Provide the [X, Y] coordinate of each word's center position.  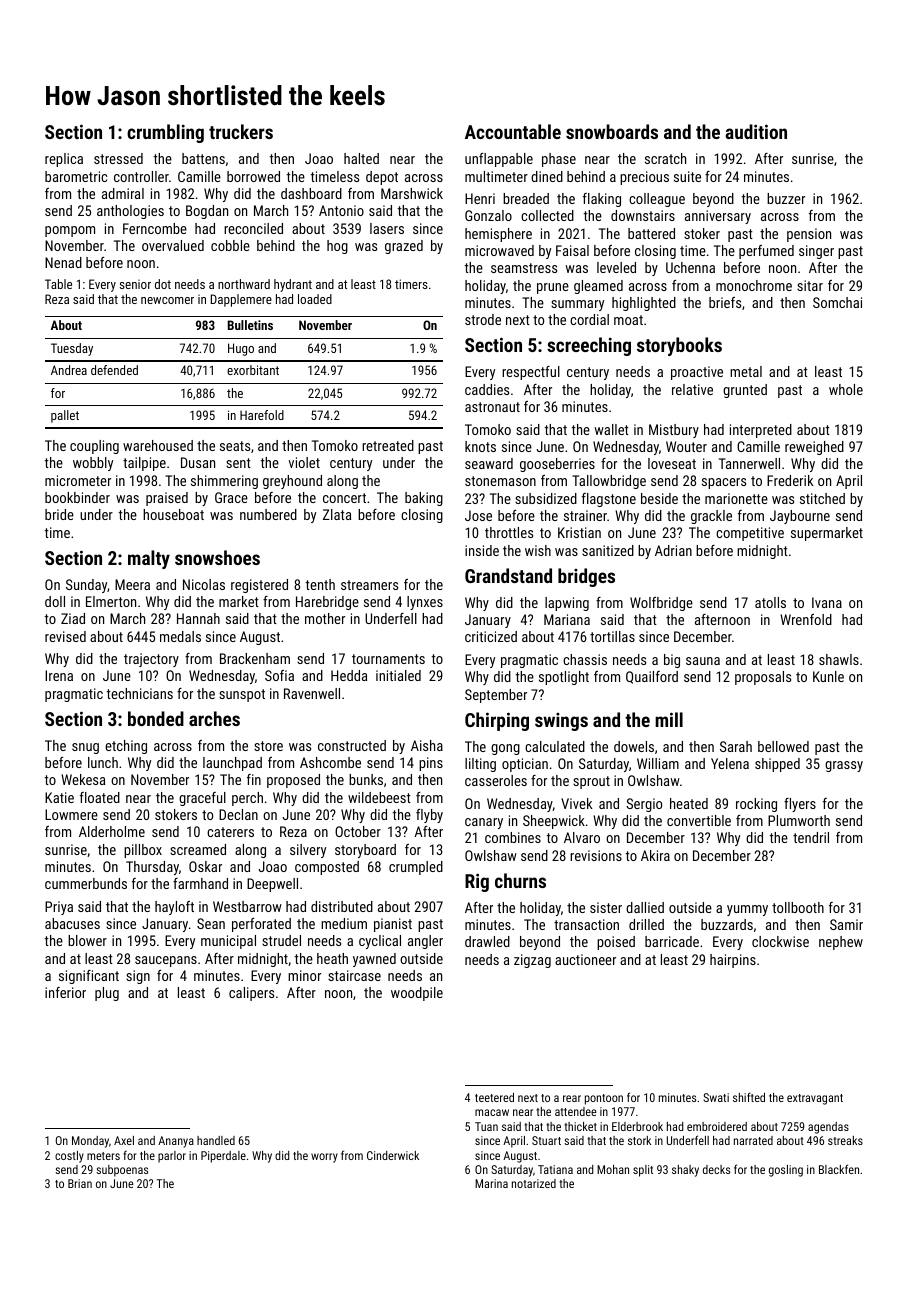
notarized [534, 1183]
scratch [665, 158]
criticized [491, 636]
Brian [80, 1183]
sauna [703, 661]
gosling [786, 1171]
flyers [800, 805]
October [358, 831]
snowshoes [217, 557]
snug [85, 748]
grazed [404, 247]
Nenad [63, 262]
